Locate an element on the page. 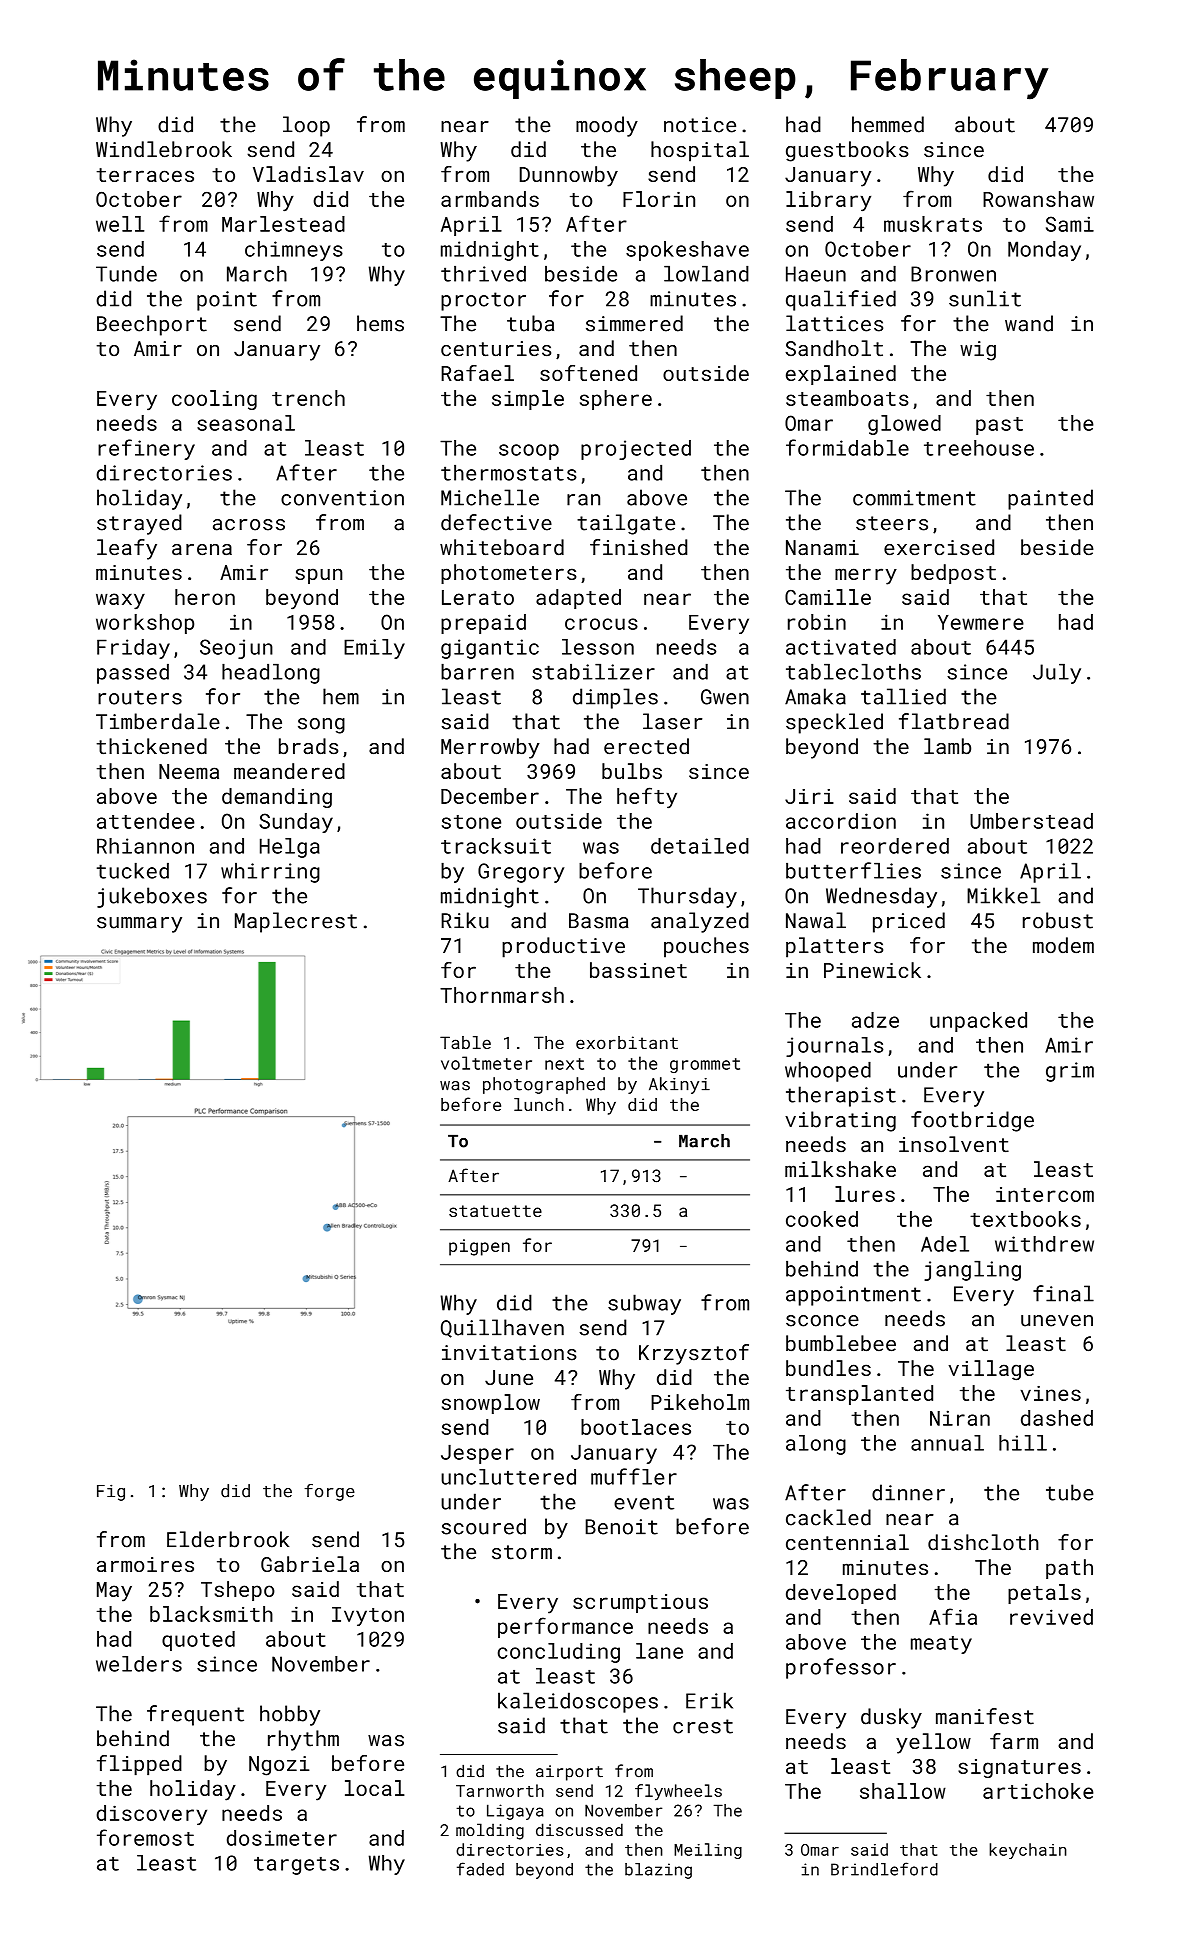 Image resolution: width=1190 pixels, height=1960 pixels. forge is located at coordinates (329, 1492).
